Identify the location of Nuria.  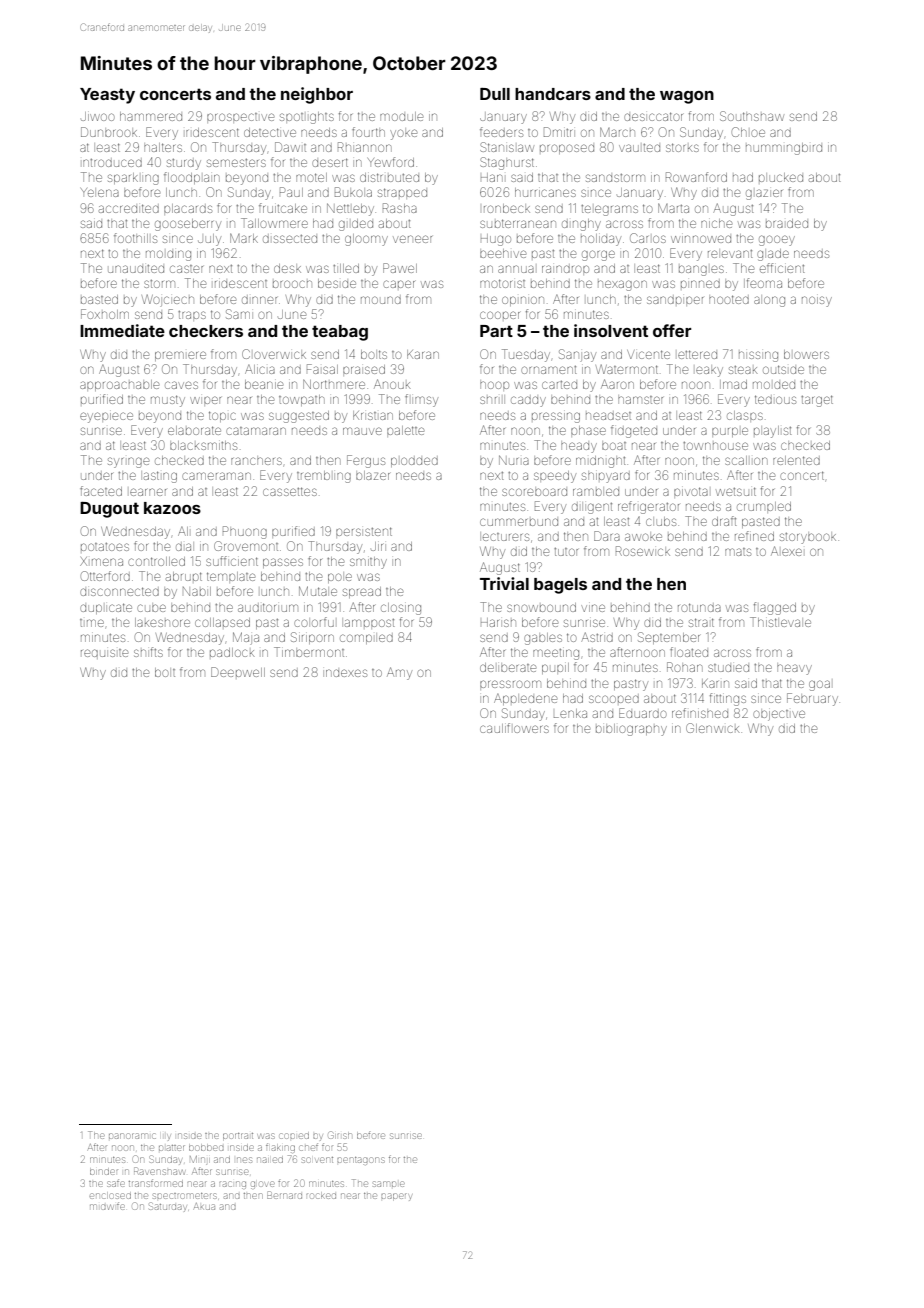
(514, 460).
